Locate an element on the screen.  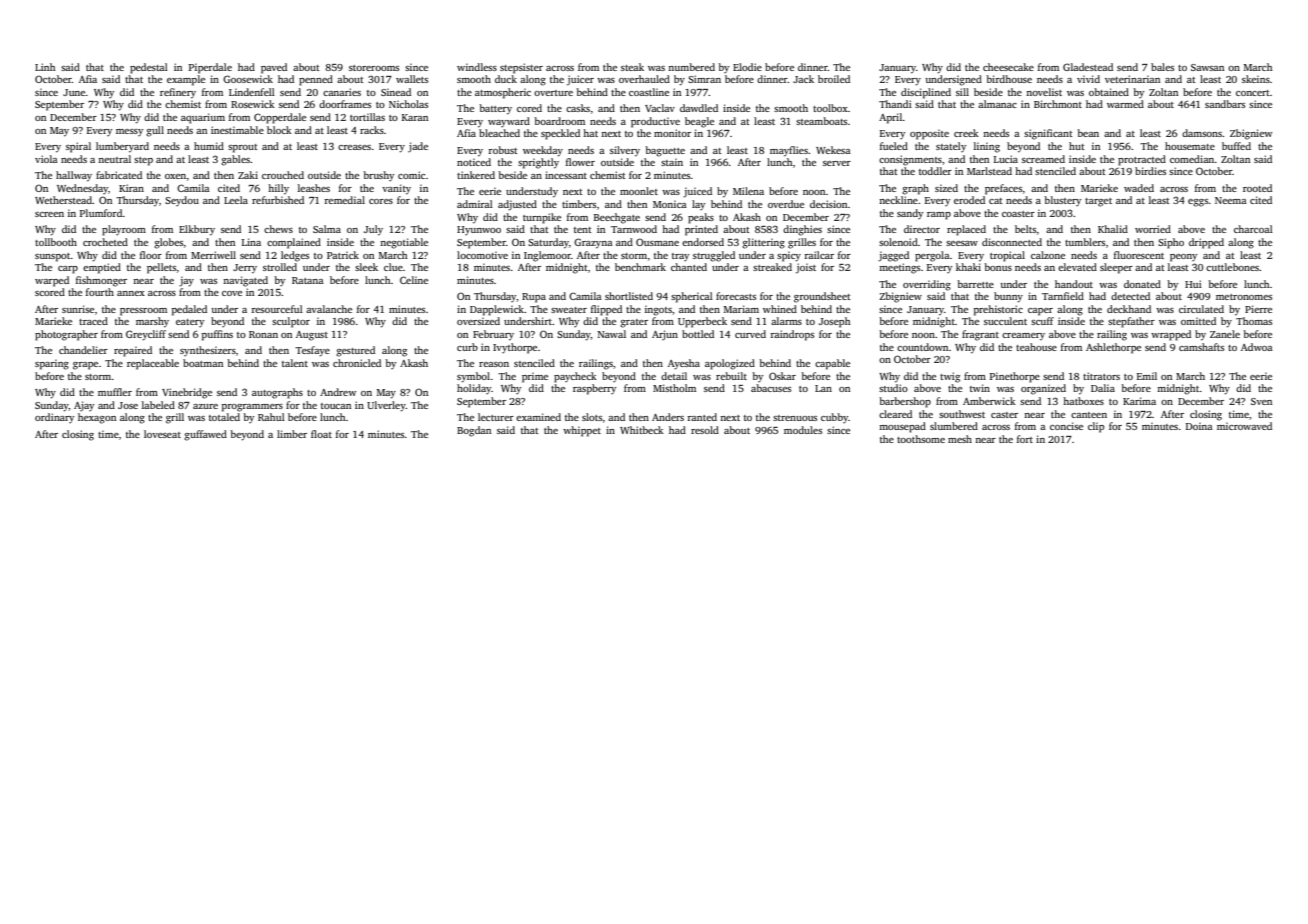
Pinethorpe is located at coordinates (1015, 377).
